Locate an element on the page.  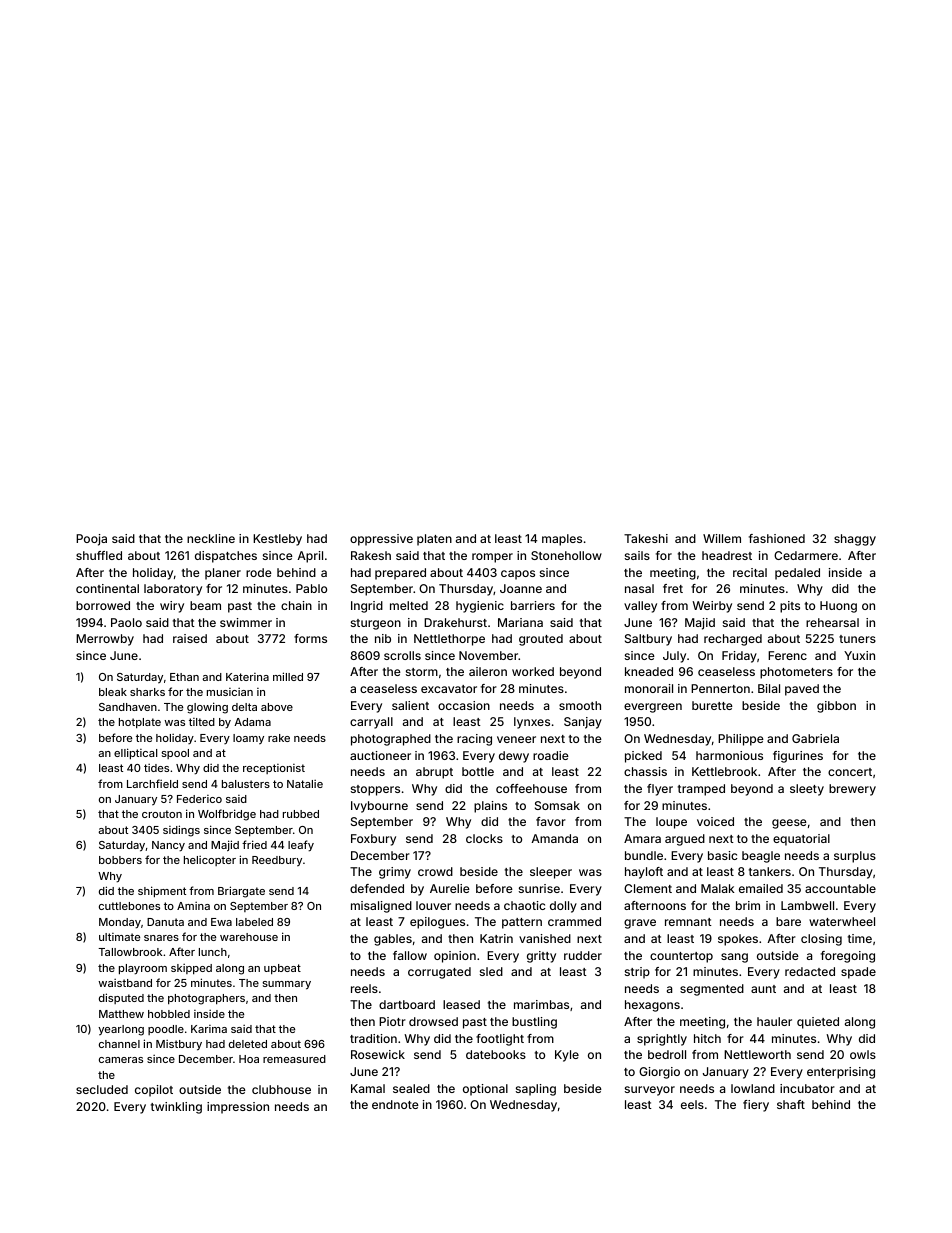
continental is located at coordinates (107, 588).
